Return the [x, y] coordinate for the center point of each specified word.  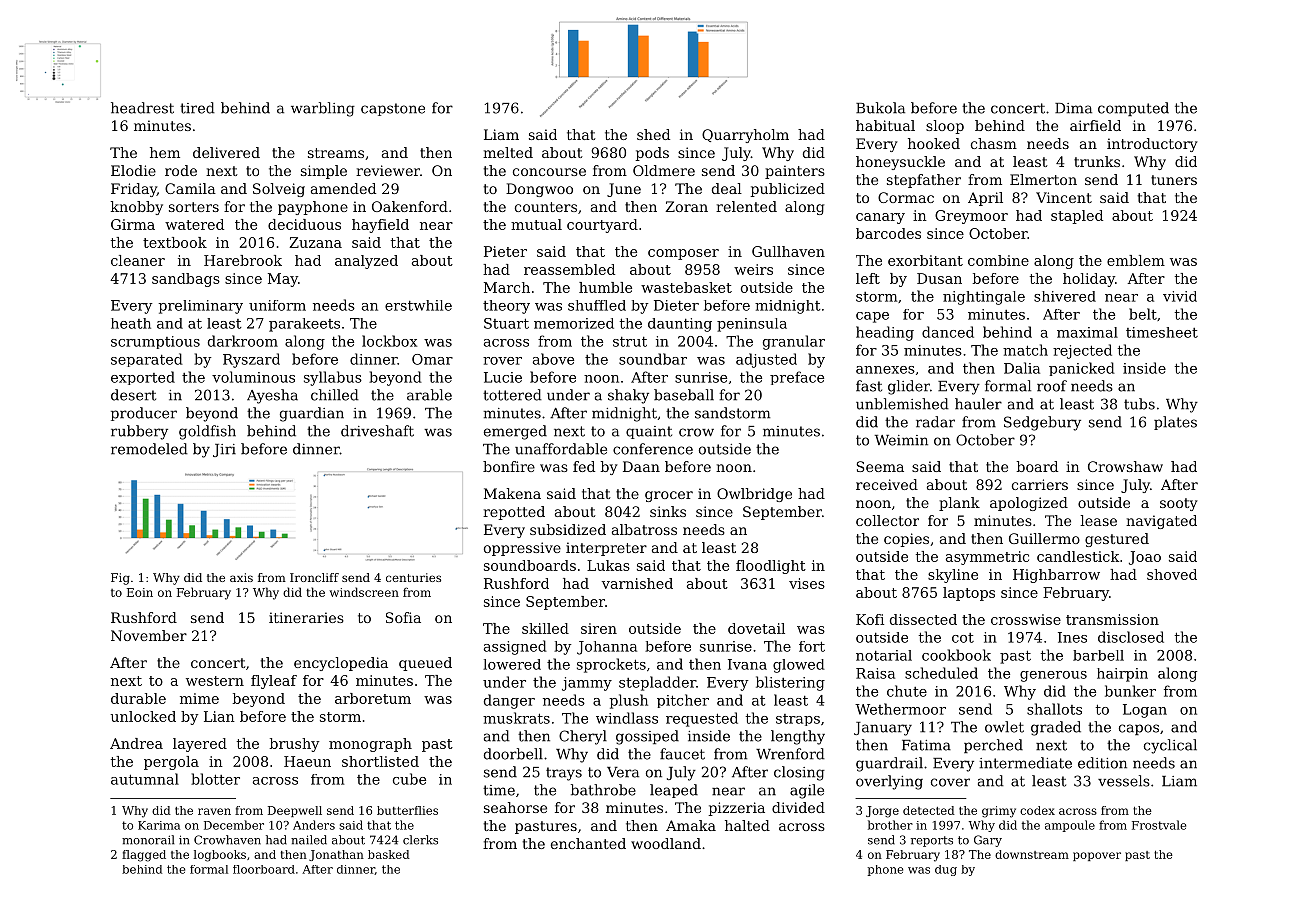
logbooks [220, 856]
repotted [514, 513]
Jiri [224, 450]
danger [509, 701]
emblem [1136, 260]
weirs [753, 269]
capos [1139, 729]
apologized [1029, 504]
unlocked [143, 716]
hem [165, 152]
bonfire [509, 466]
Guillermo [1044, 538]
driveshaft [377, 431]
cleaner [138, 260]
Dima [1073, 108]
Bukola [880, 108]
